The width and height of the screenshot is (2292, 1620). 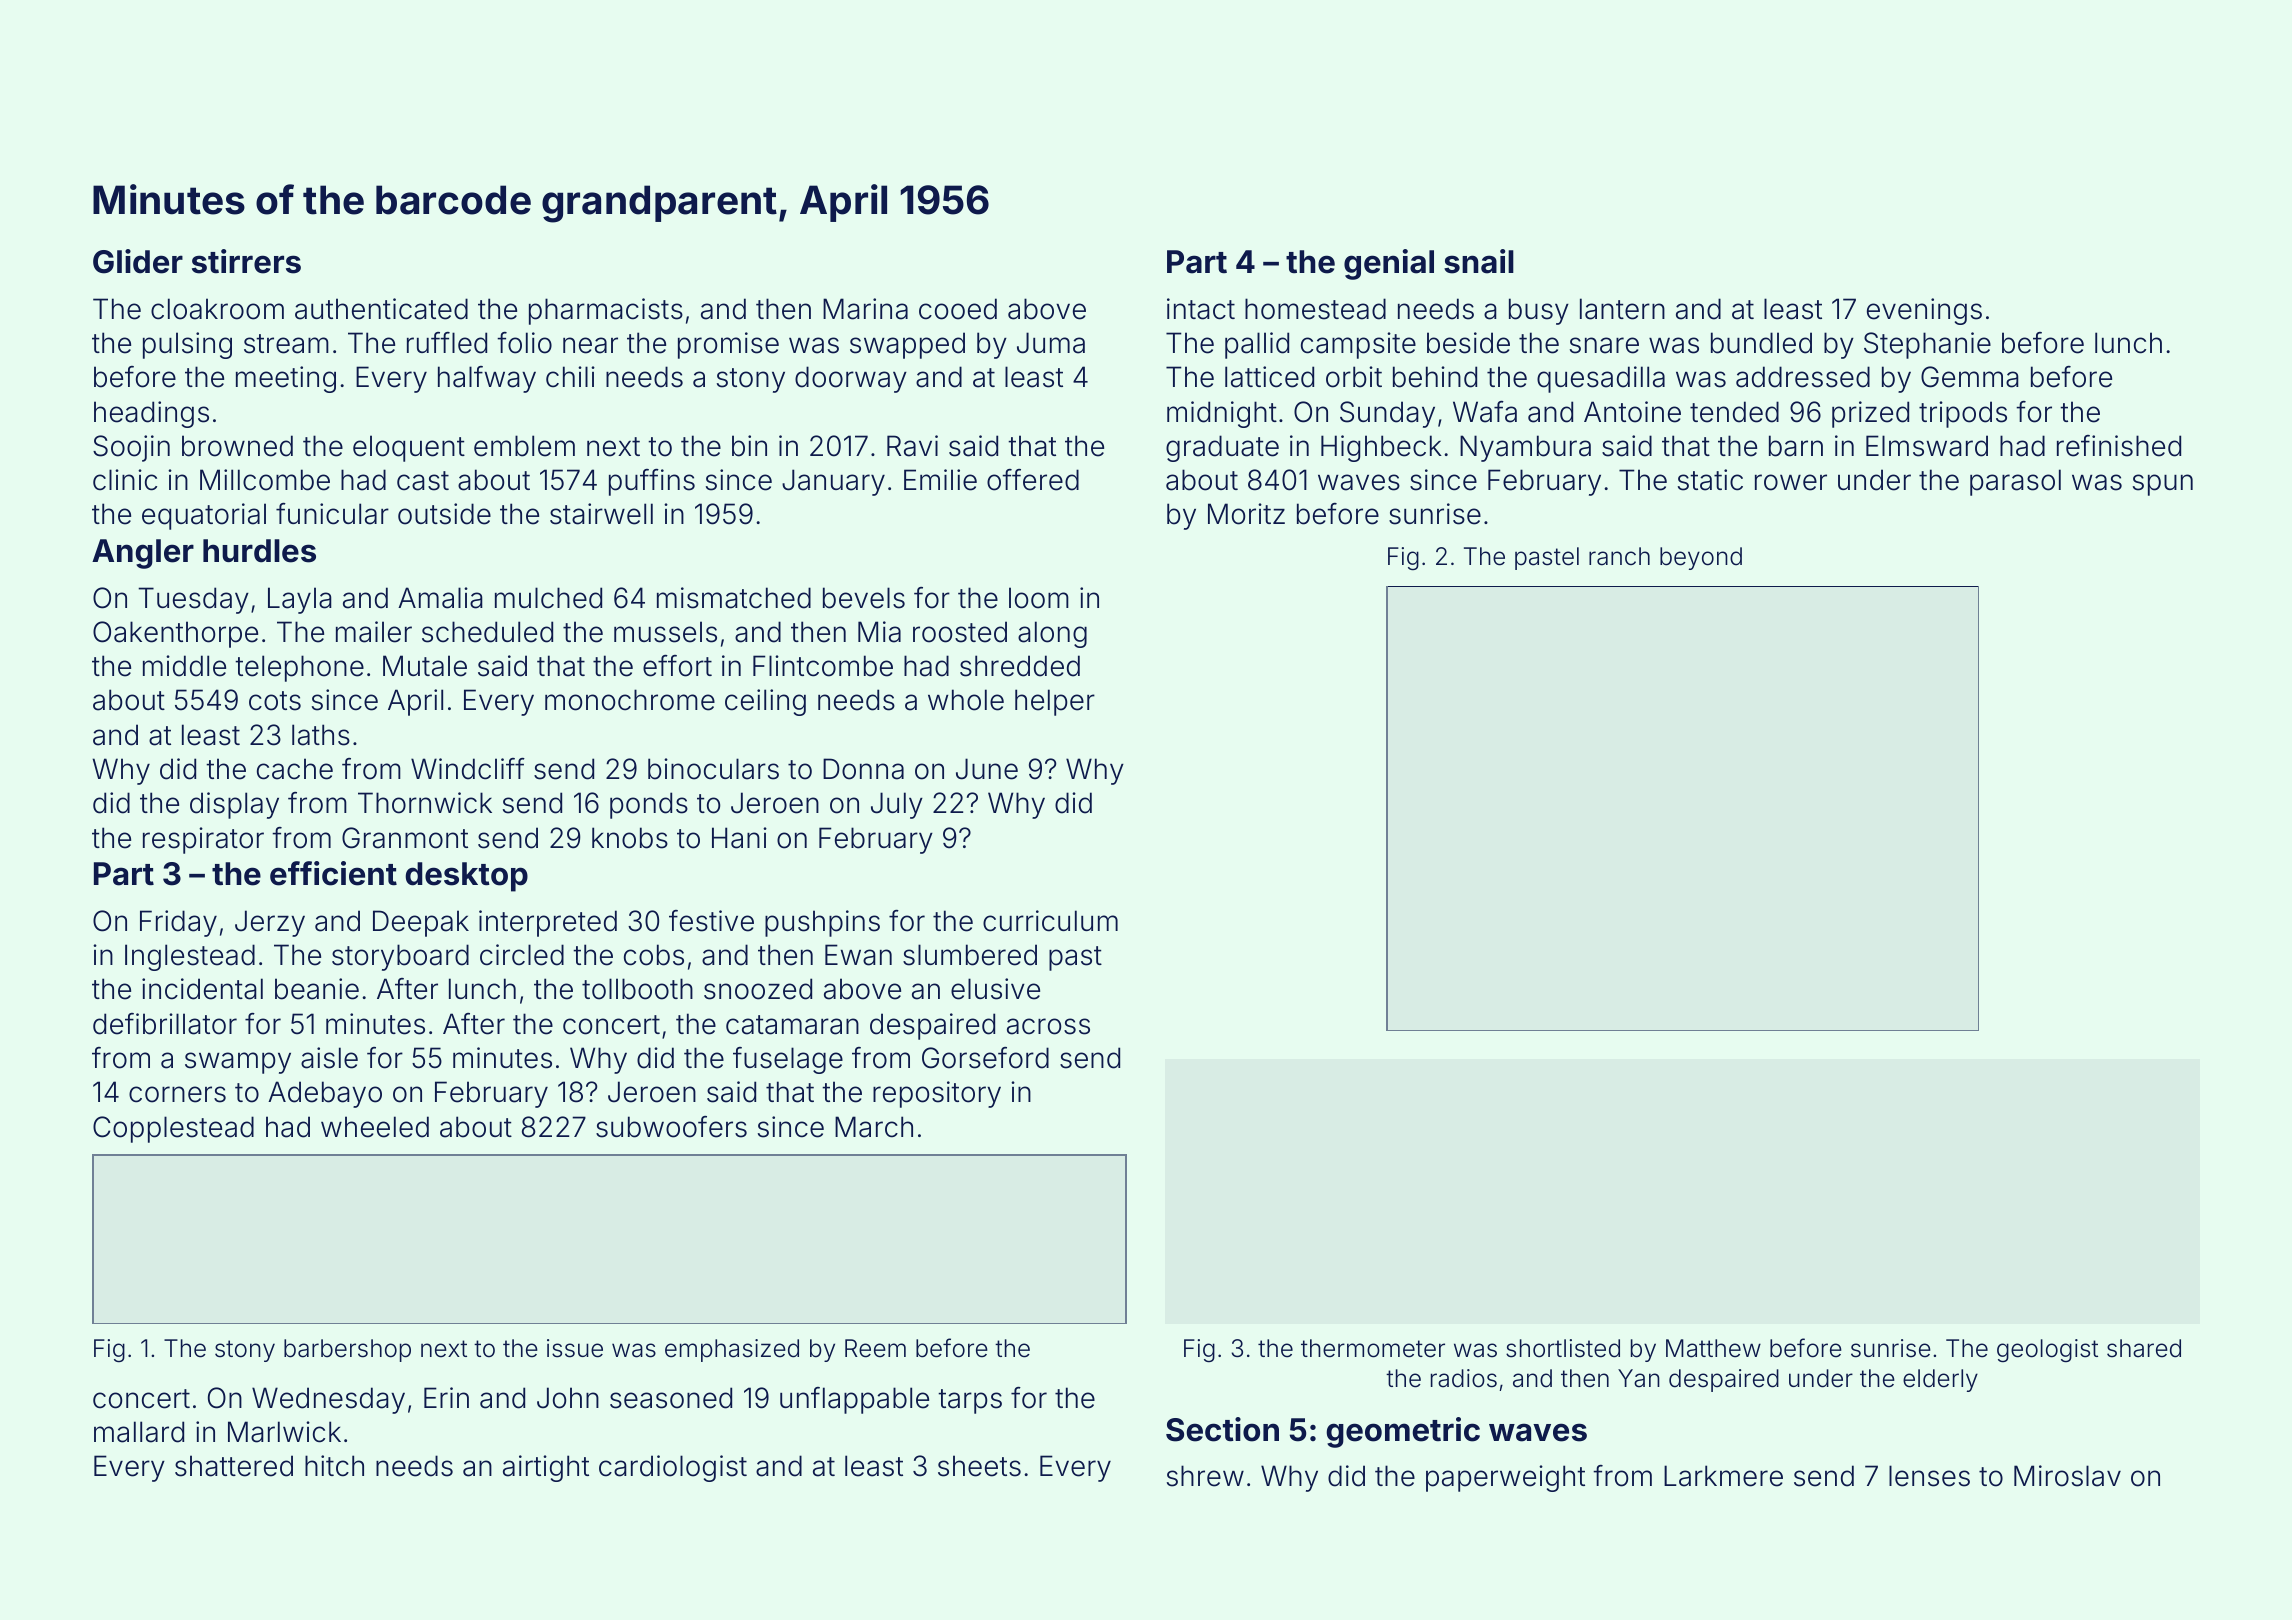 What do you see at coordinates (1619, 556) in the screenshot?
I see `ranch` at bounding box center [1619, 556].
